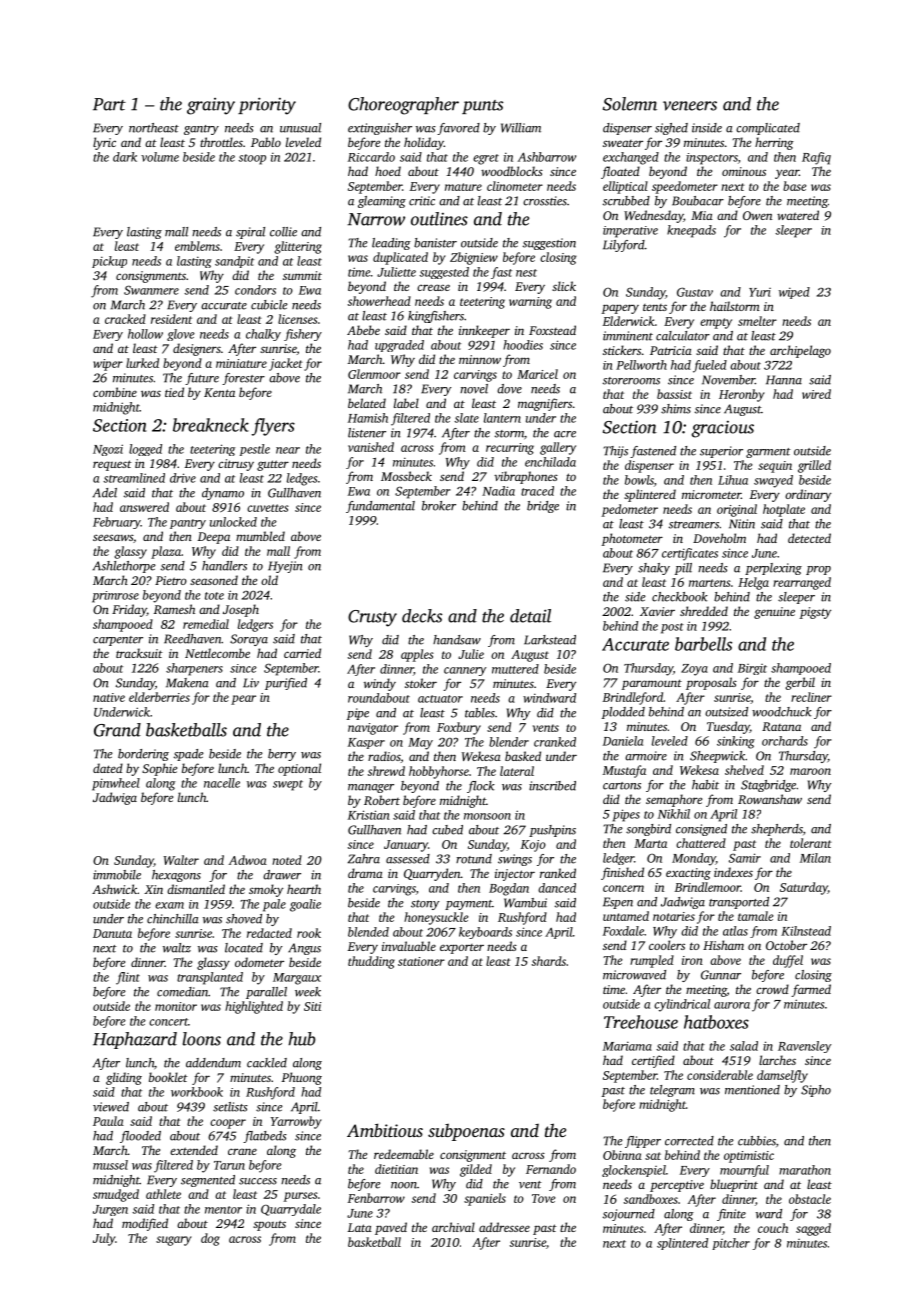 The image size is (924, 1308). What do you see at coordinates (811, 697) in the image?
I see `recliner` at bounding box center [811, 697].
